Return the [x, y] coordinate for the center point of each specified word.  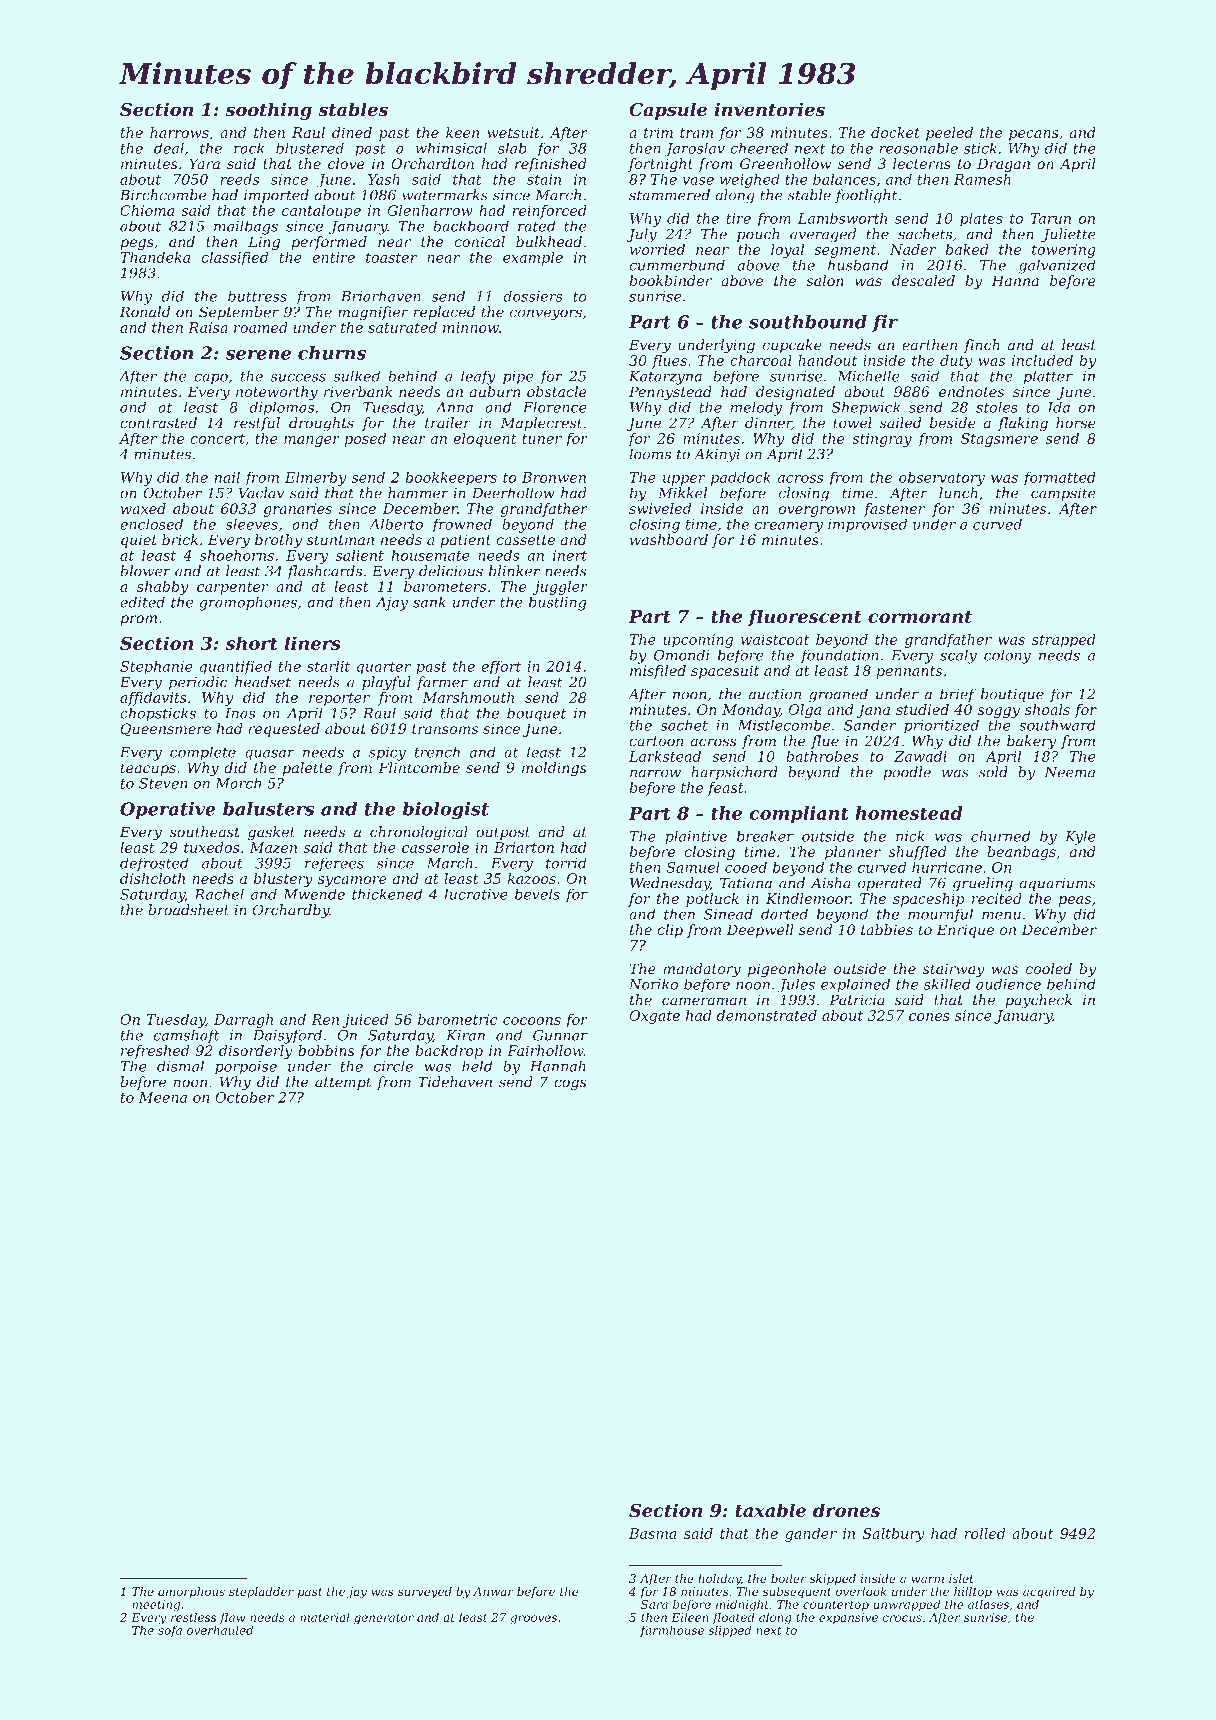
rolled [985, 1533]
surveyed [425, 1593]
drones [846, 1510]
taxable [770, 1510]
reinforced [550, 212]
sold [993, 772]
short [252, 643]
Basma [653, 1533]
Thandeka [155, 257]
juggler [560, 588]
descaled [923, 280]
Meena [162, 1097]
